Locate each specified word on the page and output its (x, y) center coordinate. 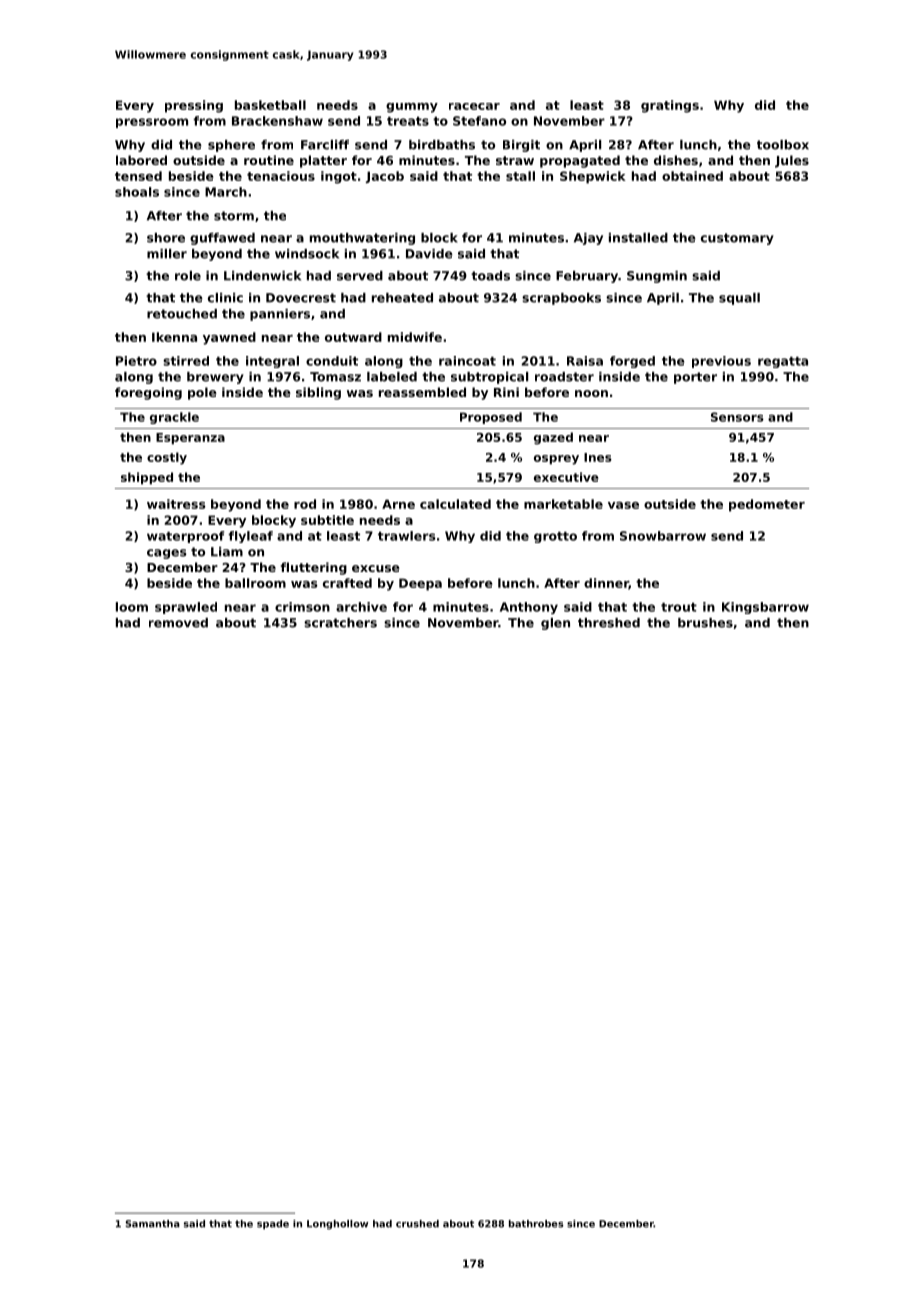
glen (555, 624)
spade (273, 1225)
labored (141, 160)
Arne (398, 504)
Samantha (153, 1224)
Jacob (385, 177)
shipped (147, 478)
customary (737, 239)
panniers (280, 315)
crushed (417, 1224)
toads (490, 276)
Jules (792, 161)
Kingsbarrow (765, 608)
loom (132, 607)
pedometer (767, 505)
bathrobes (536, 1224)
